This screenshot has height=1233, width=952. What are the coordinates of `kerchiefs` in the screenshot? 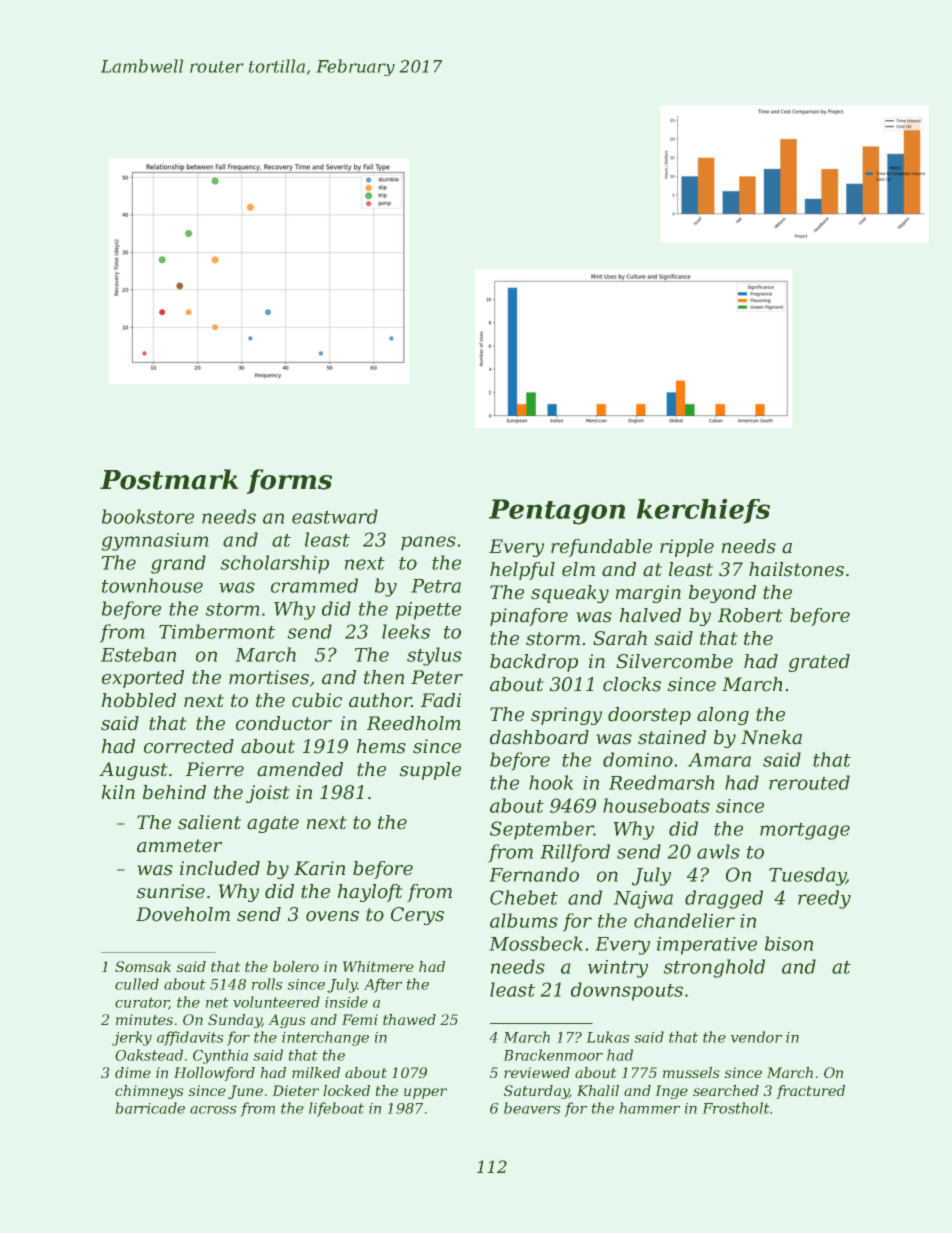 It's located at (703, 511).
